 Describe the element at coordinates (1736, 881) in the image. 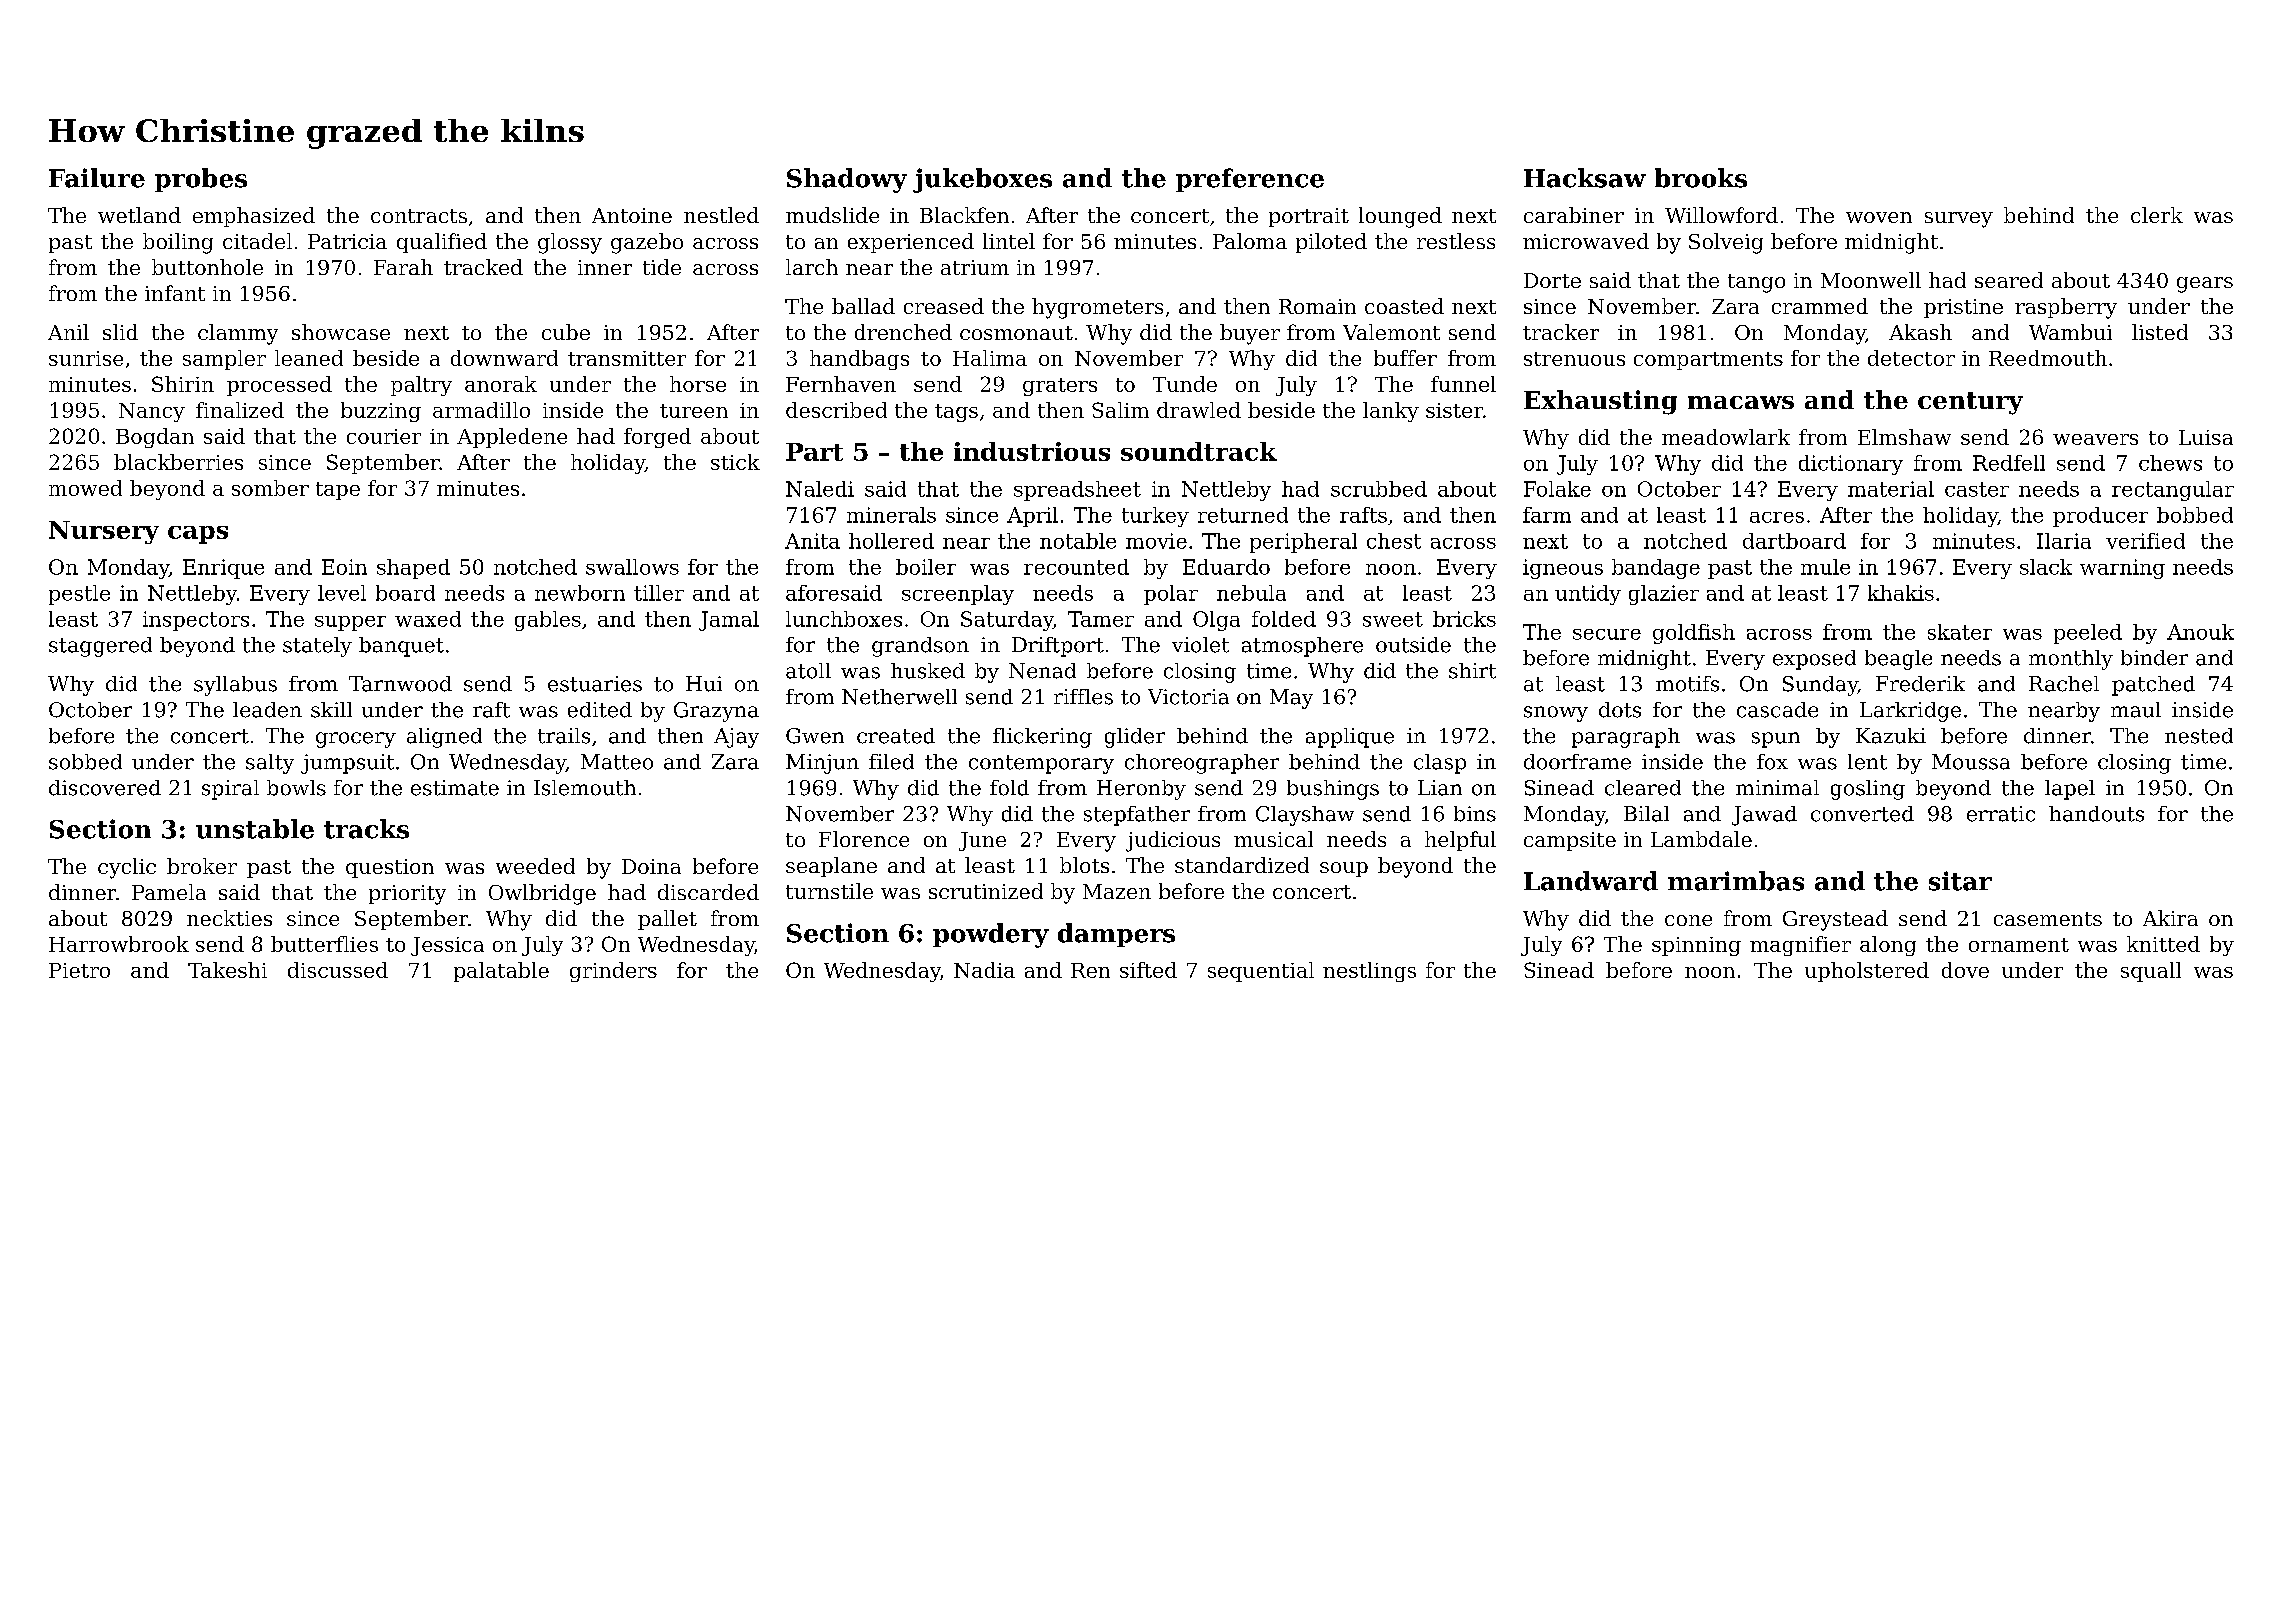

I see `marimbas` at that location.
